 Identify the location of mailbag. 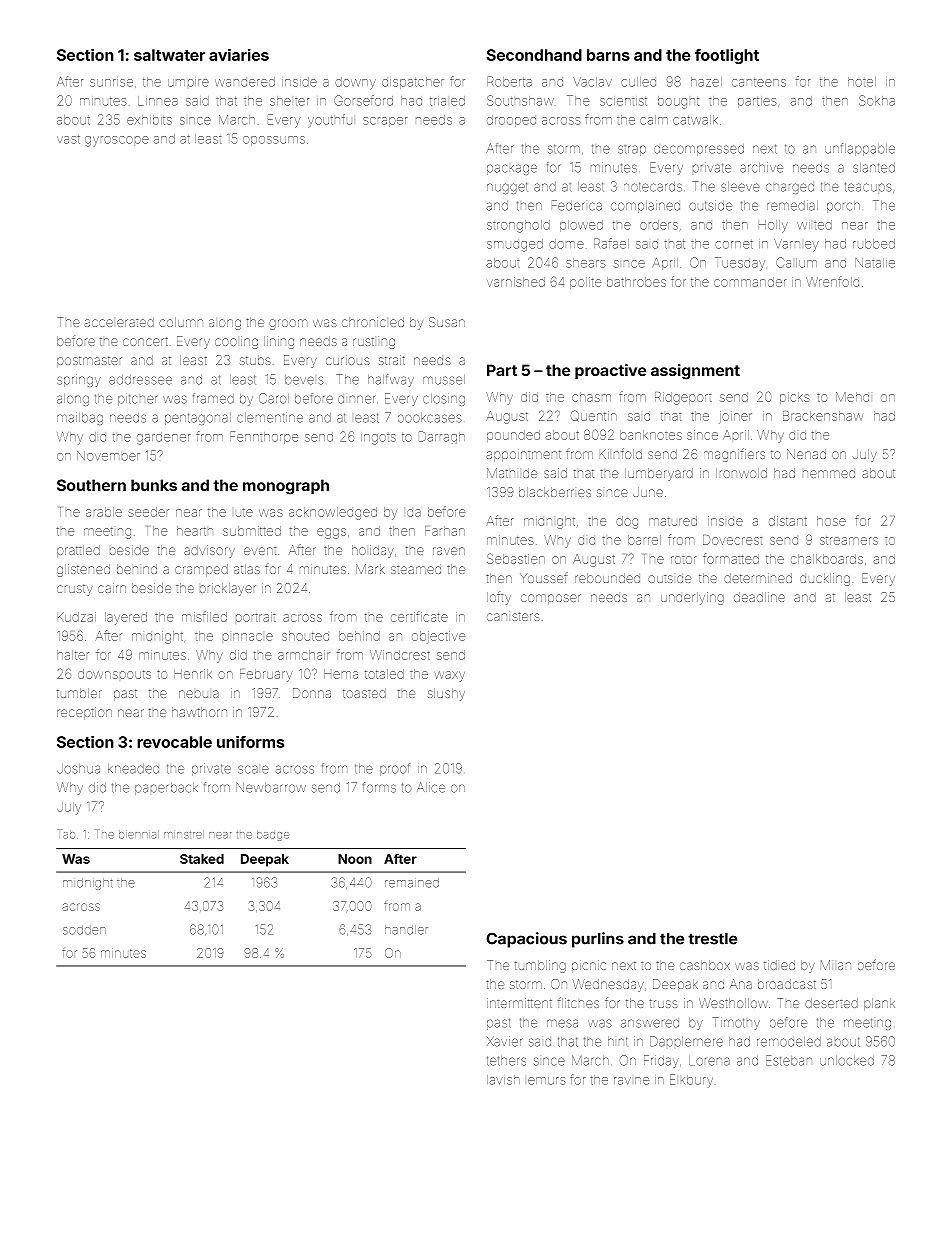
(80, 418).
